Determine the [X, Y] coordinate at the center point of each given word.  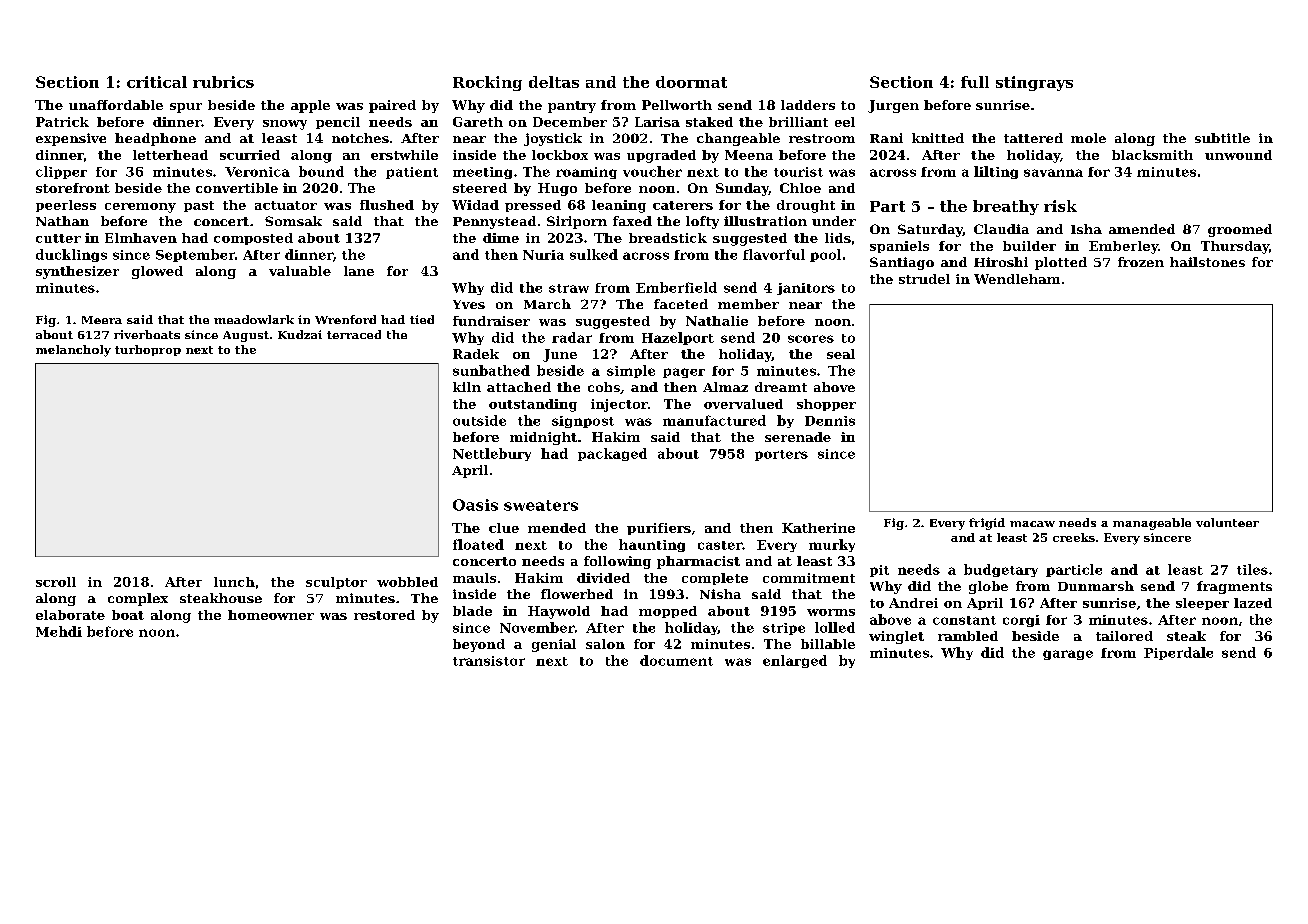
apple [310, 106]
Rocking [487, 83]
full [975, 82]
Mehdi [59, 631]
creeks [1074, 537]
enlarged [795, 661]
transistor [489, 661]
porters [781, 455]
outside [479, 420]
